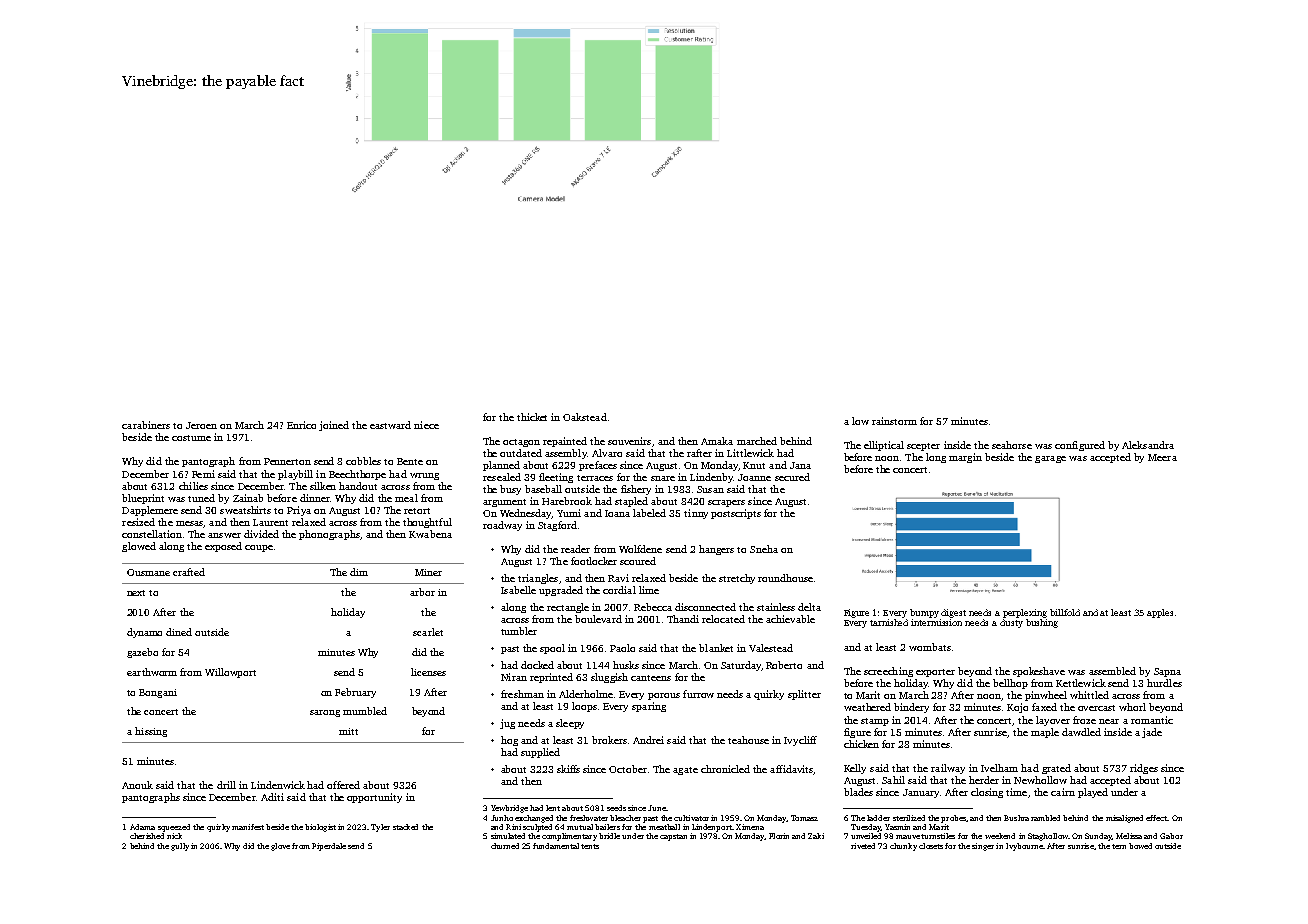 This page has height=924, width=1308. What do you see at coordinates (1144, 769) in the page?
I see `ridges` at bounding box center [1144, 769].
